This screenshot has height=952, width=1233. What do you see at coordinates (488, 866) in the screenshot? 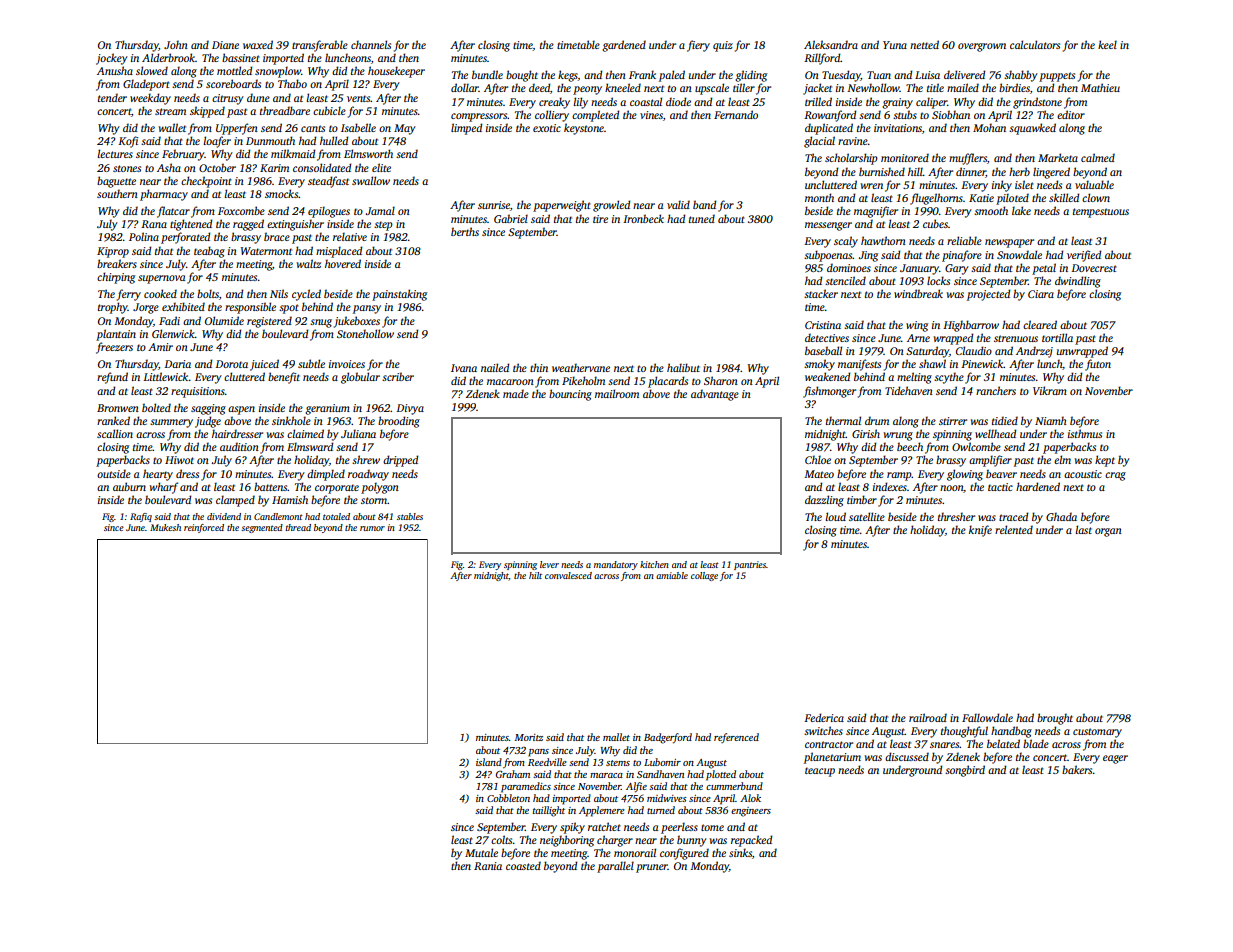
I see `Rania` at bounding box center [488, 866].
